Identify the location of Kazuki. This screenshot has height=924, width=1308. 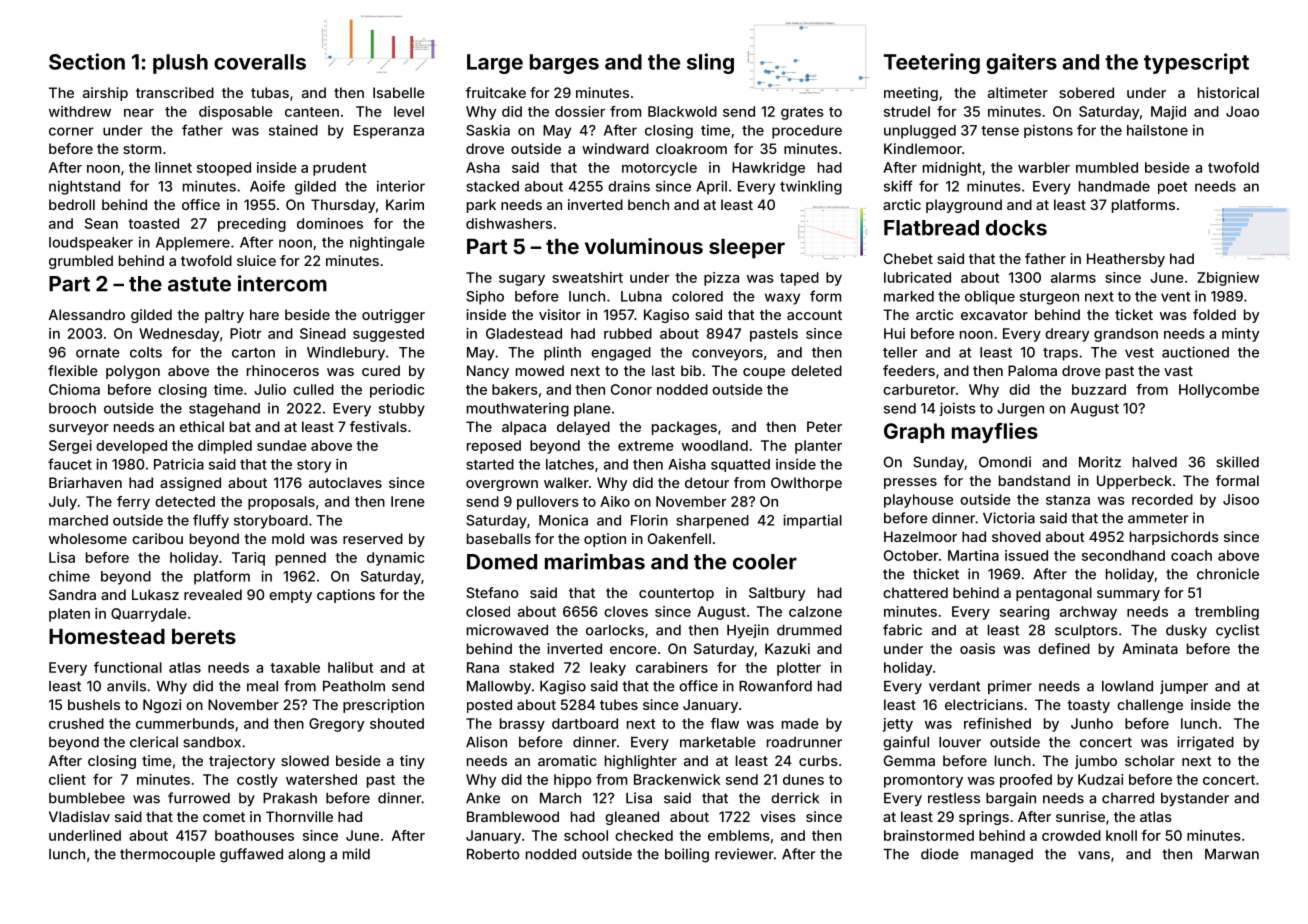
(787, 648).
